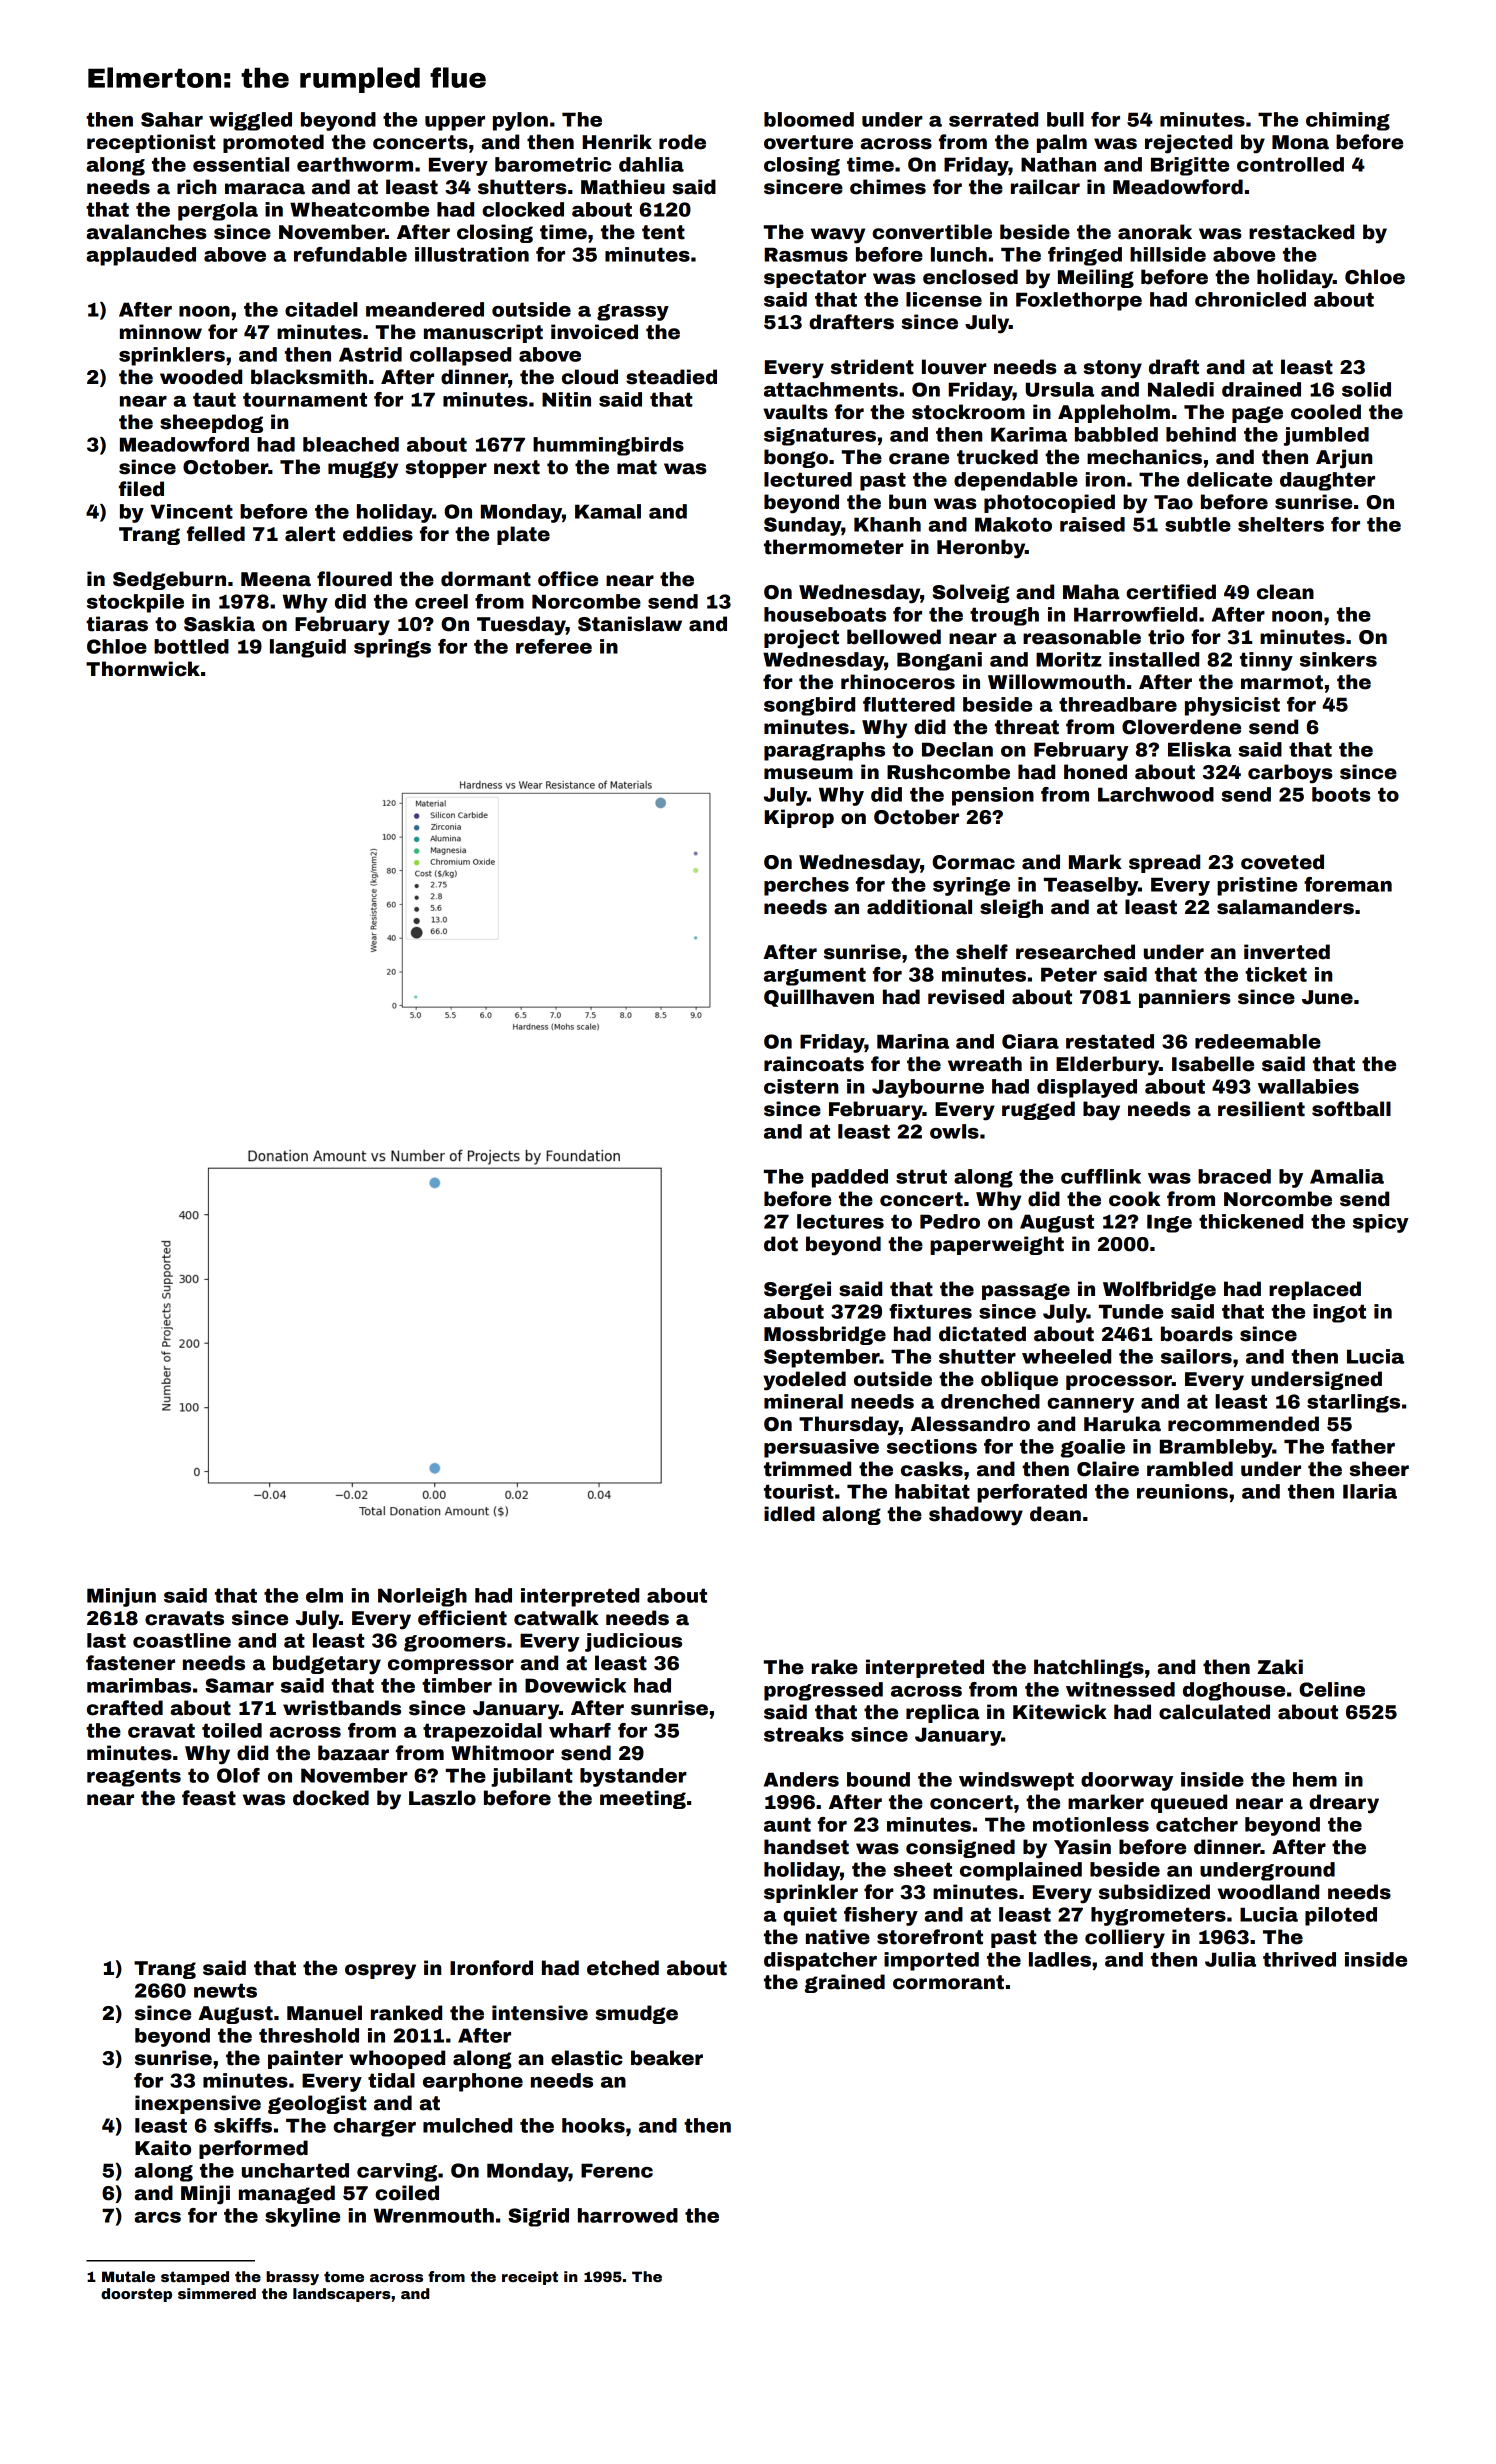  Describe the element at coordinates (308, 648) in the image. I see `languid` at that location.
